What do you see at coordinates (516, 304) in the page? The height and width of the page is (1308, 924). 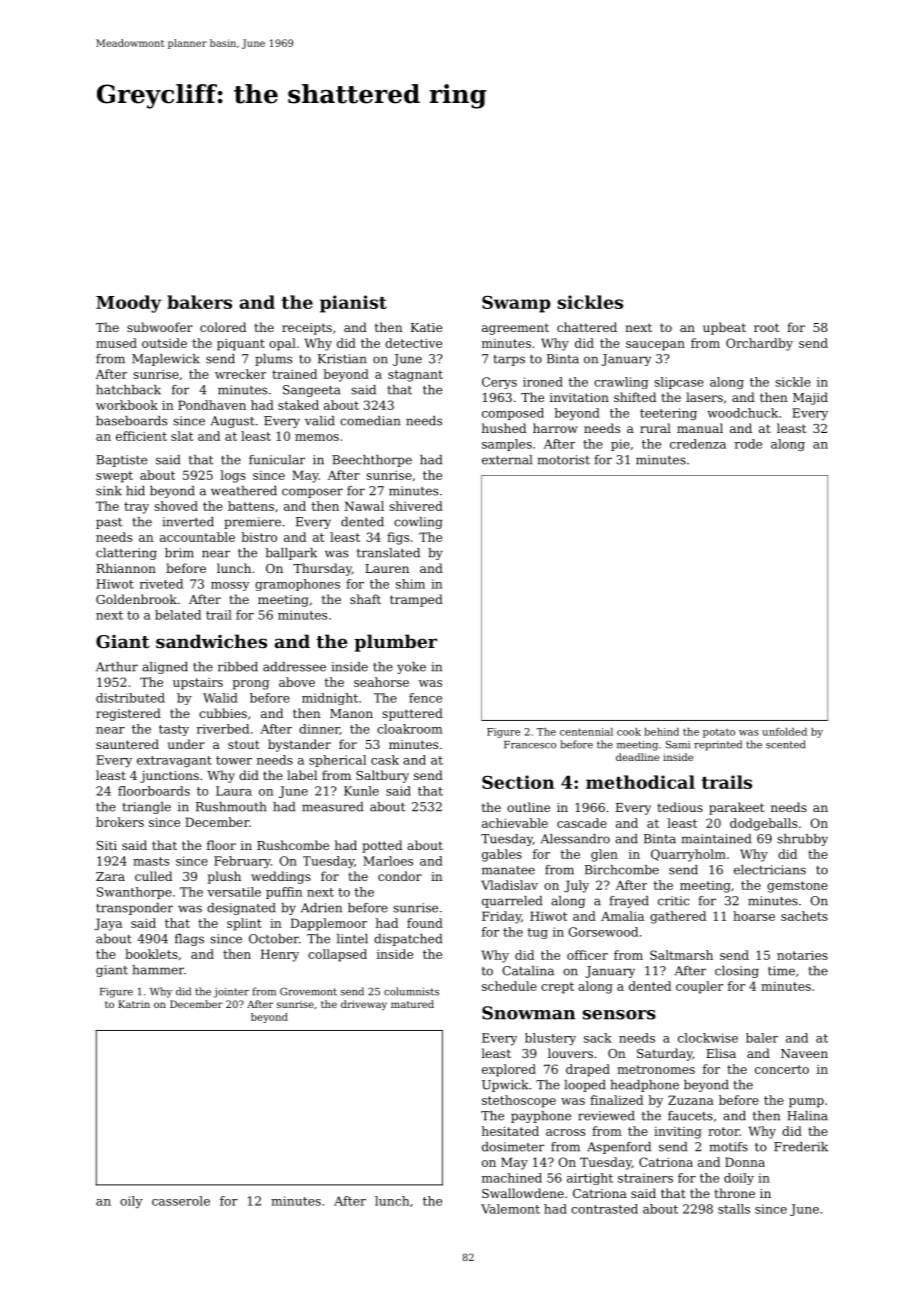 I see `Swamp` at bounding box center [516, 304].
